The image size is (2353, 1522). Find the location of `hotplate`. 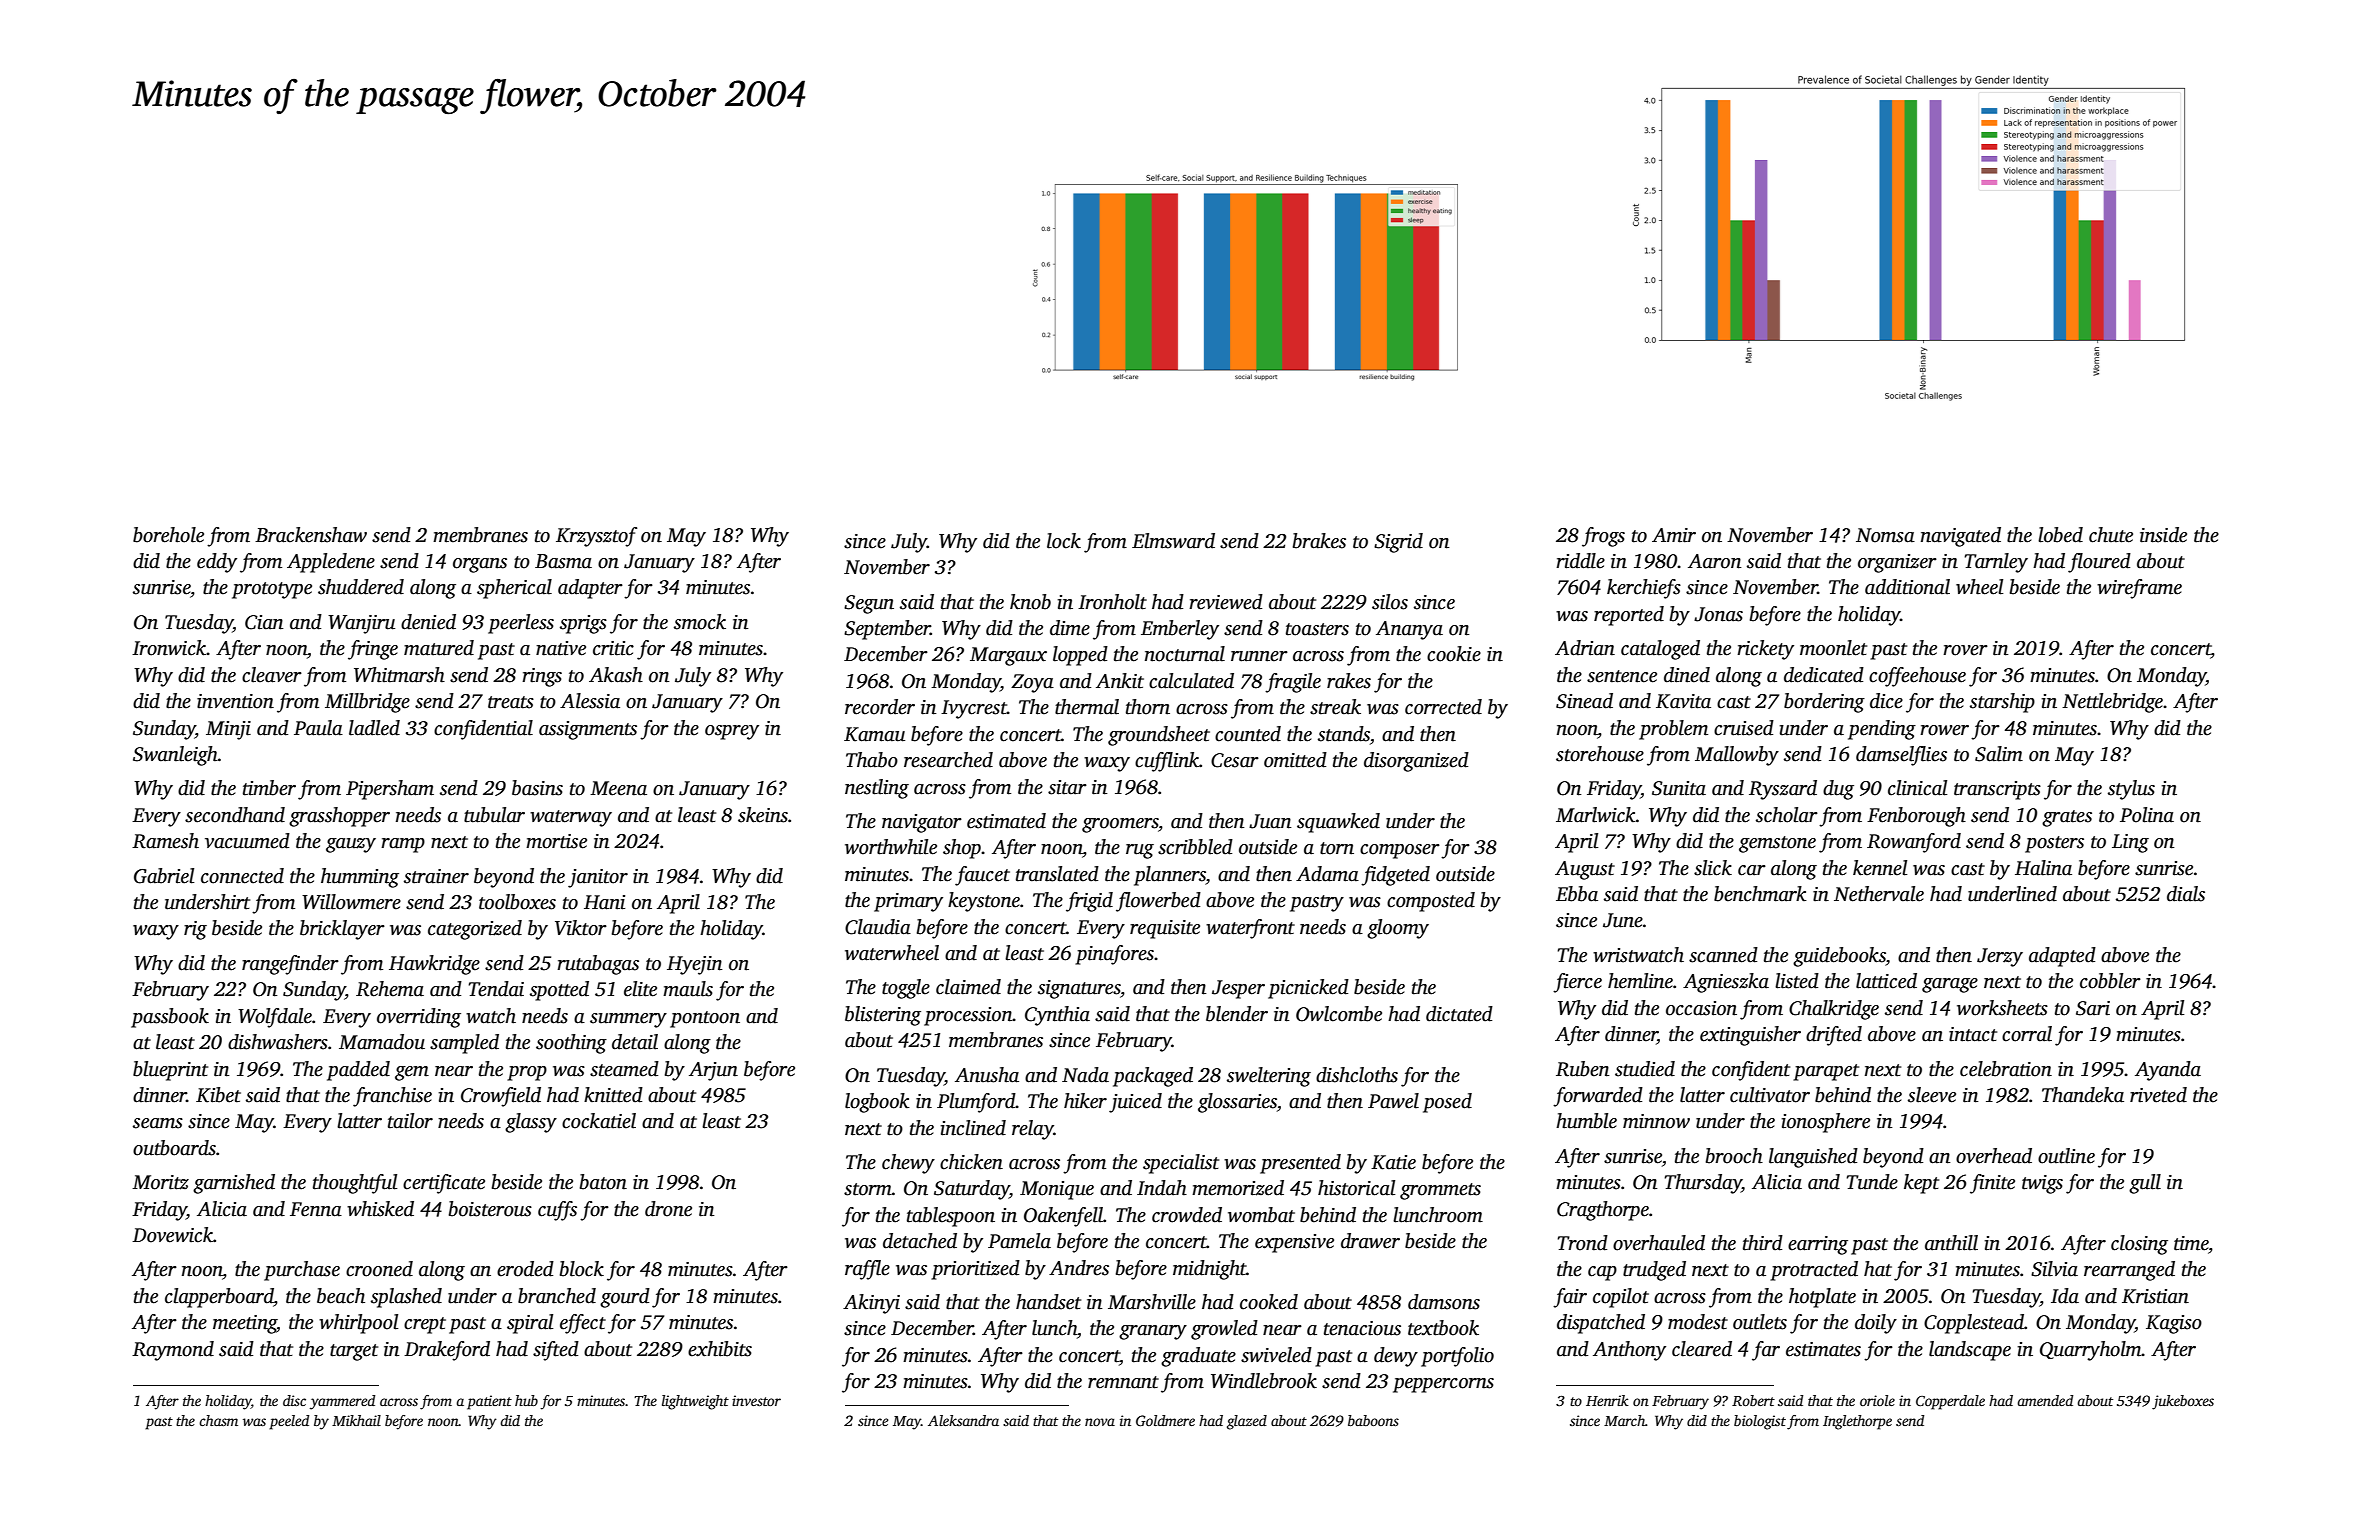

hotplate is located at coordinates (1822, 1298).
